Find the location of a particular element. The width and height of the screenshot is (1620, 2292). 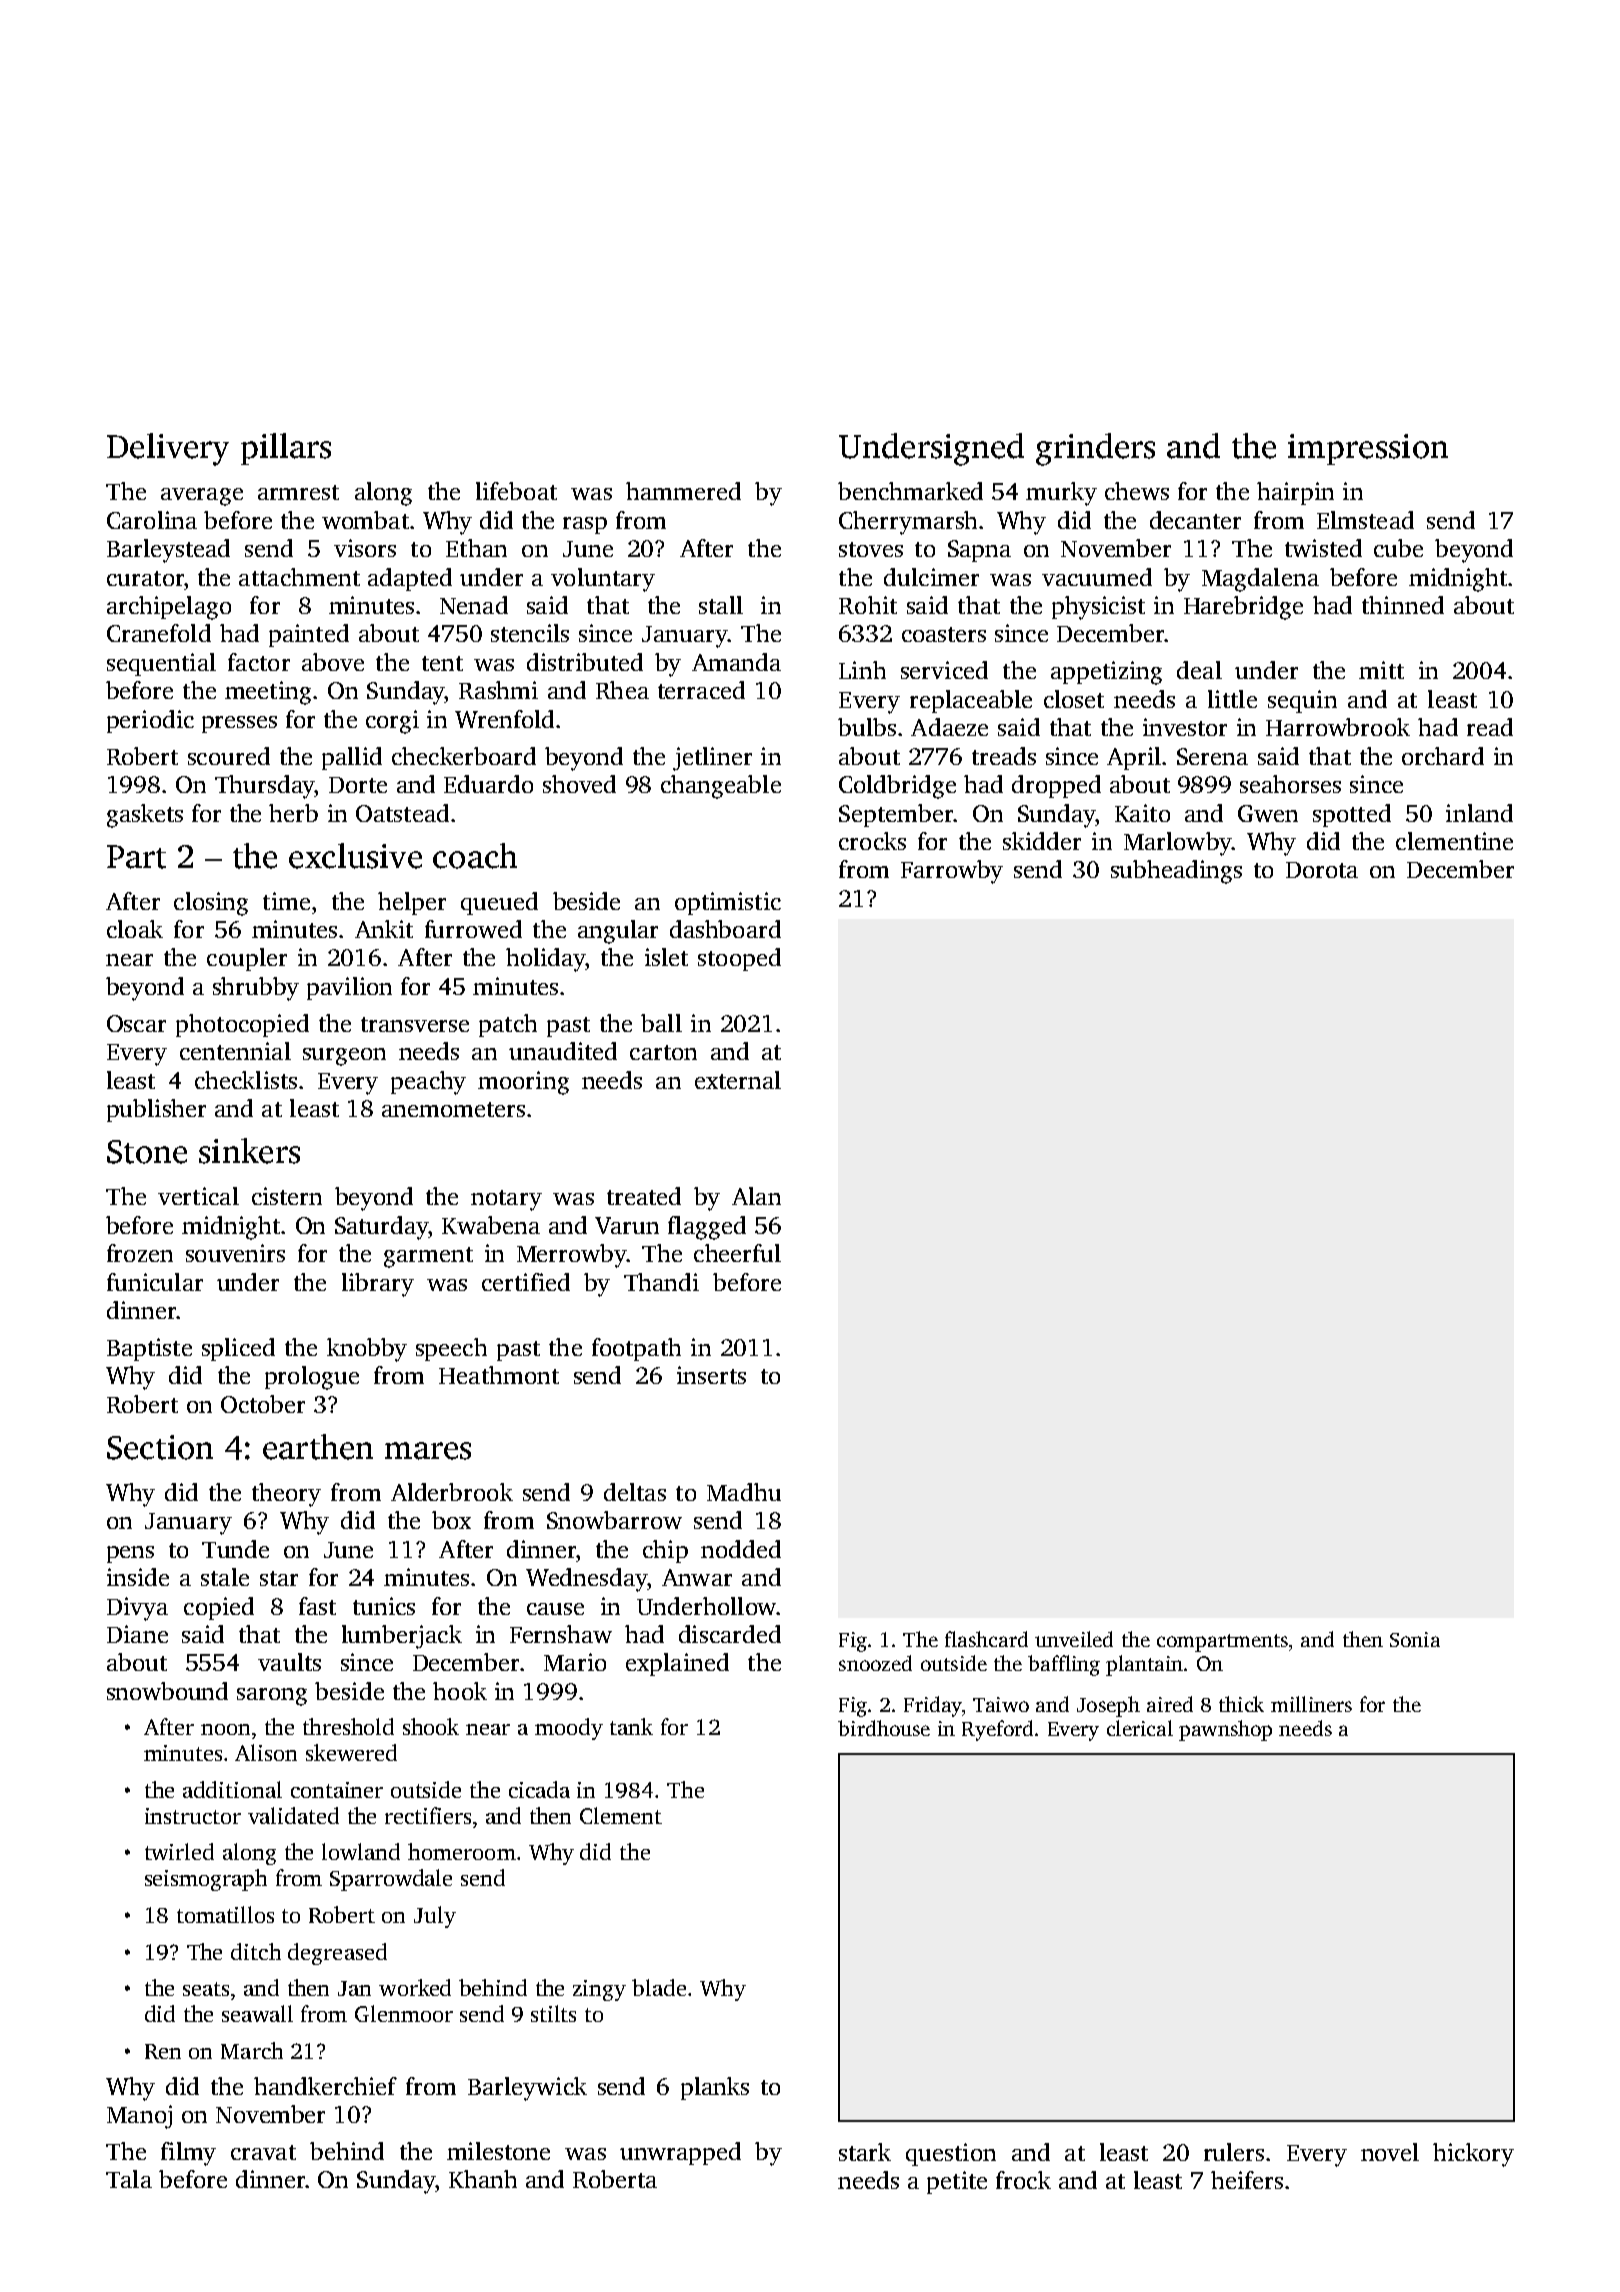

sequin is located at coordinates (1302, 701).
